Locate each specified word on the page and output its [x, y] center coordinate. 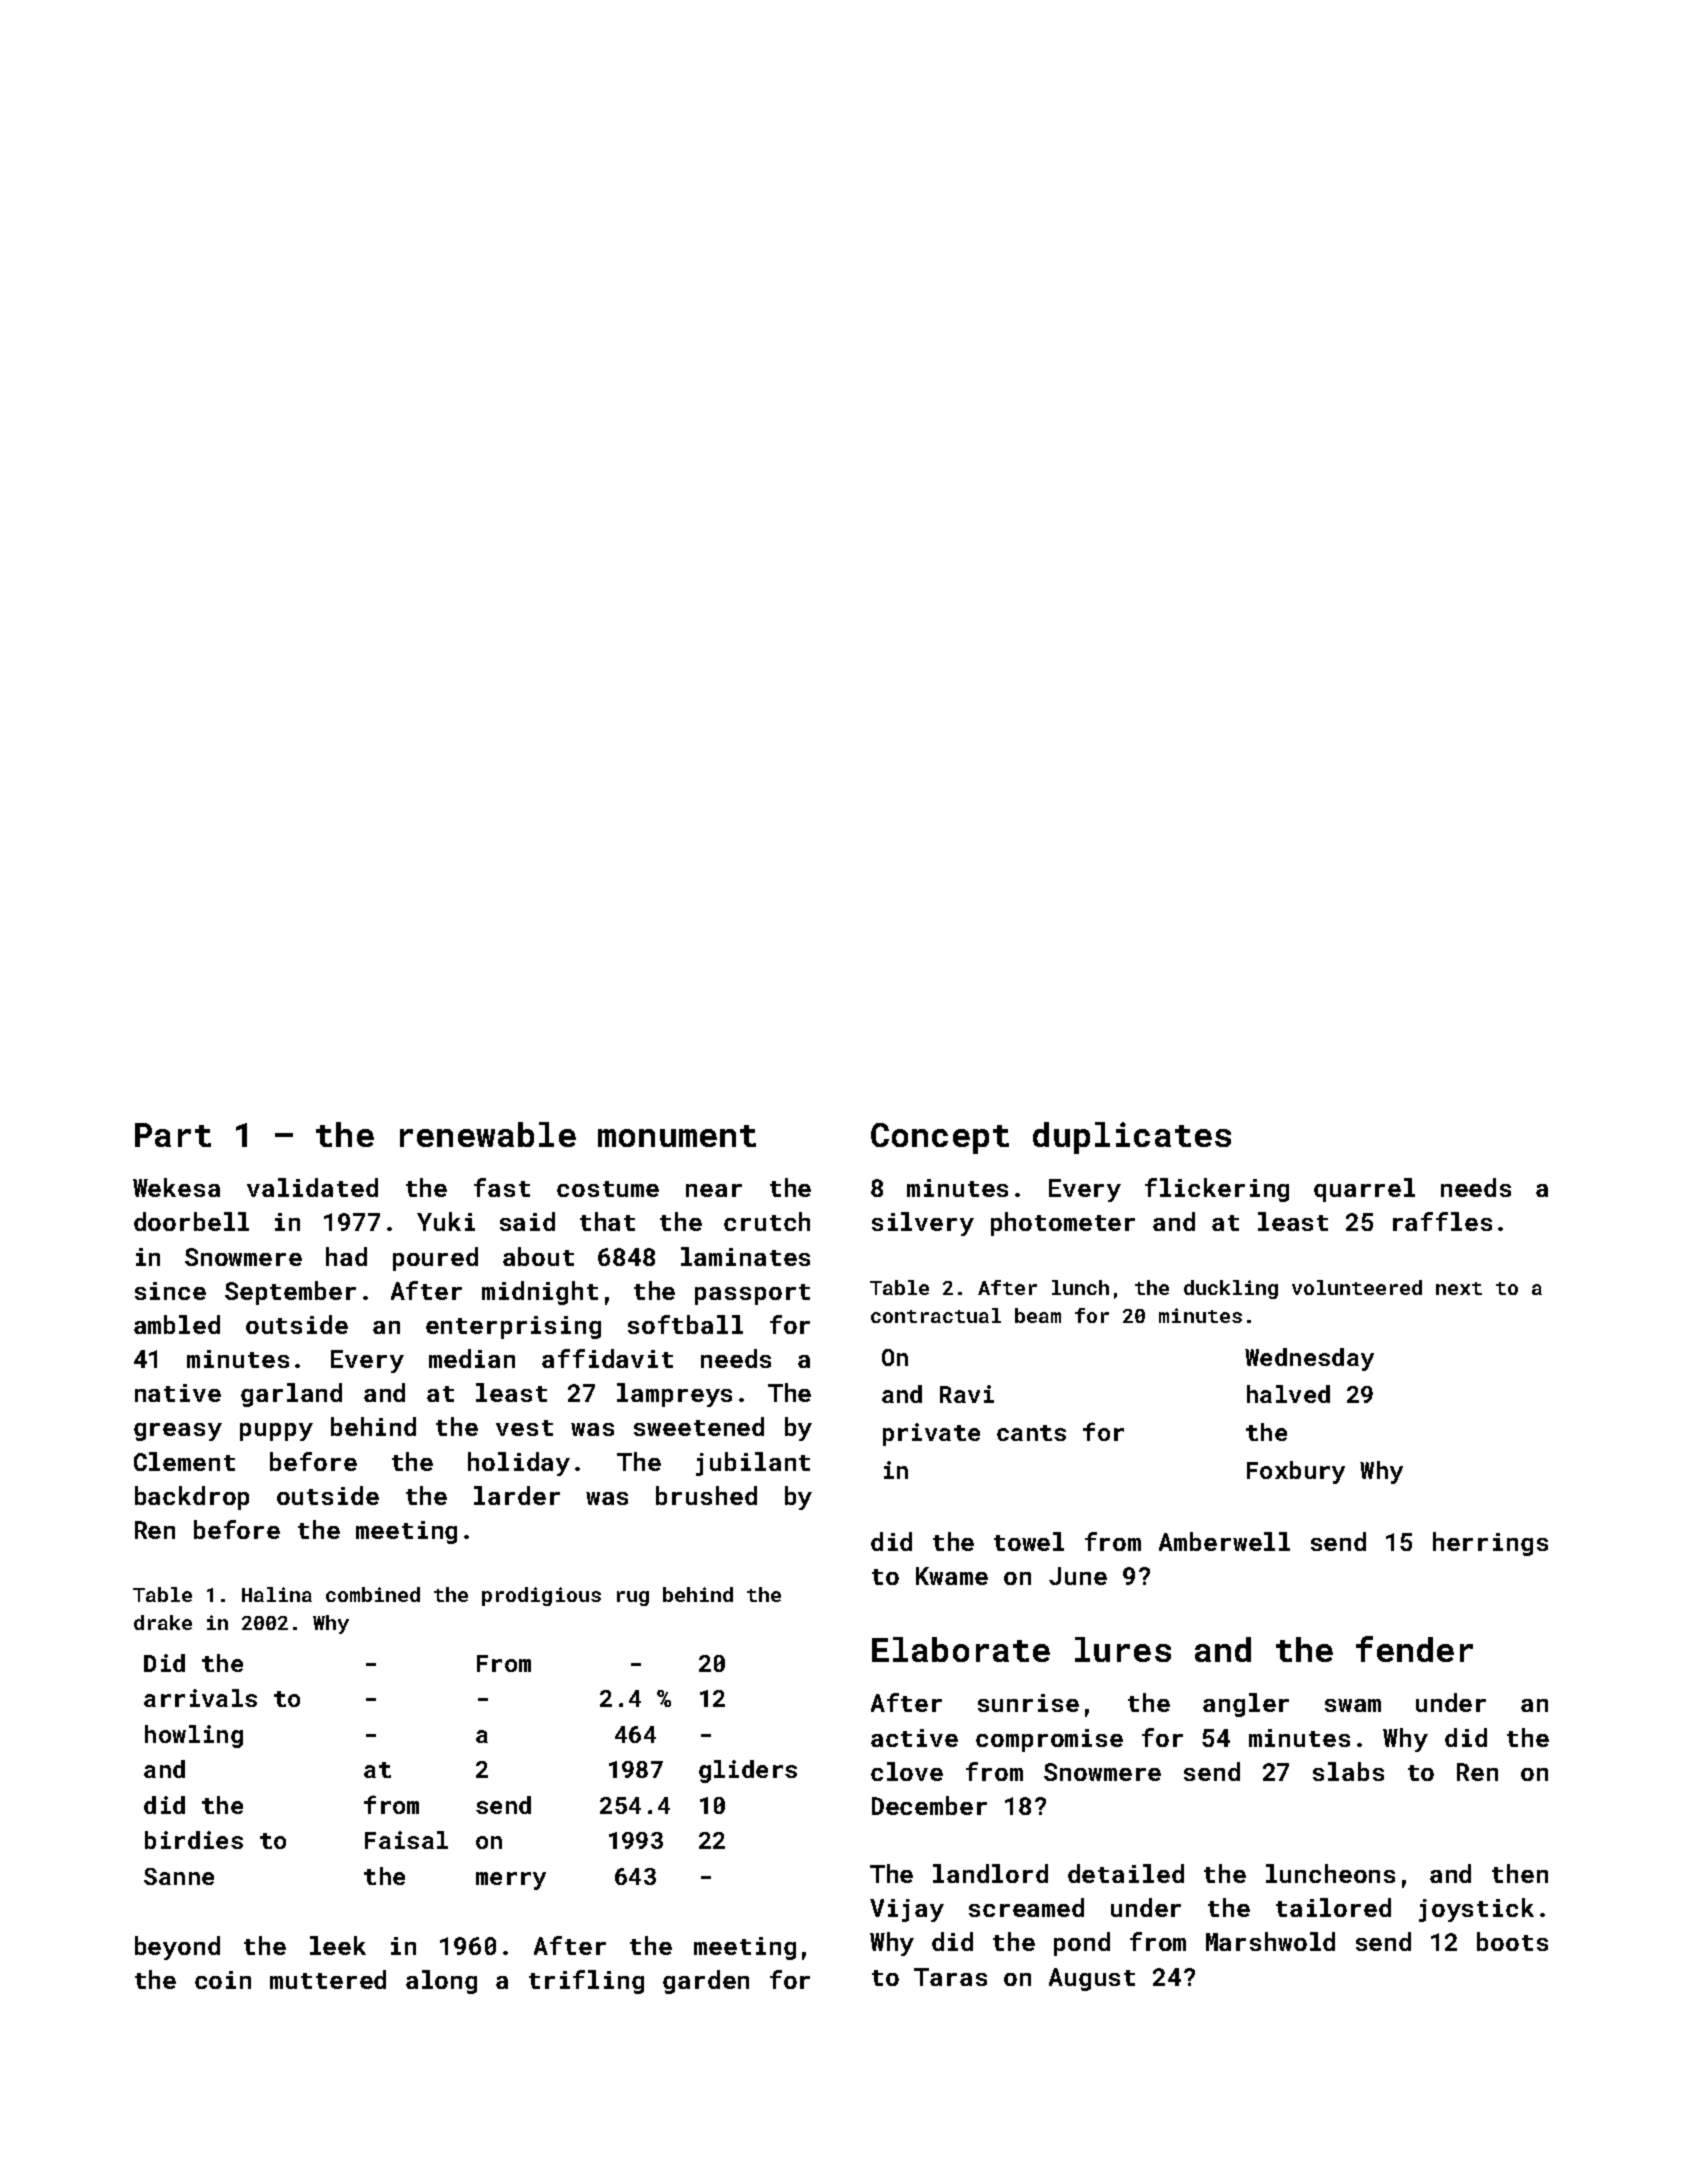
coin [223, 1980]
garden [706, 1982]
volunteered [1357, 1287]
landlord [990, 1873]
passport [752, 1294]
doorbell [191, 1221]
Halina [277, 1594]
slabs [1348, 1771]
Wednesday [1309, 1359]
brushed [706, 1495]
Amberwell [1224, 1541]
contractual [936, 1315]
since [170, 1291]
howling [194, 1736]
